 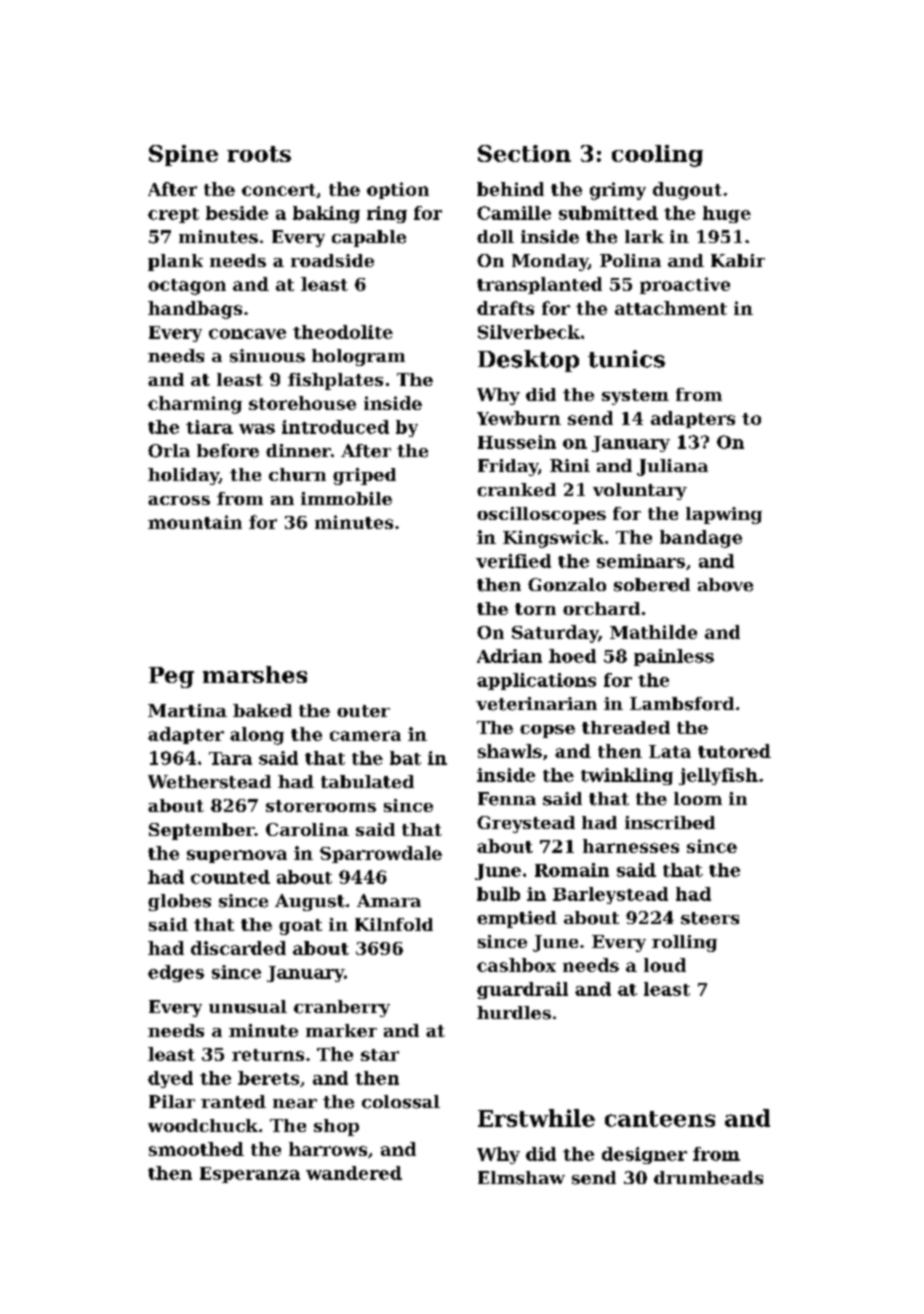 What do you see at coordinates (505, 308) in the image?
I see `drafts` at bounding box center [505, 308].
